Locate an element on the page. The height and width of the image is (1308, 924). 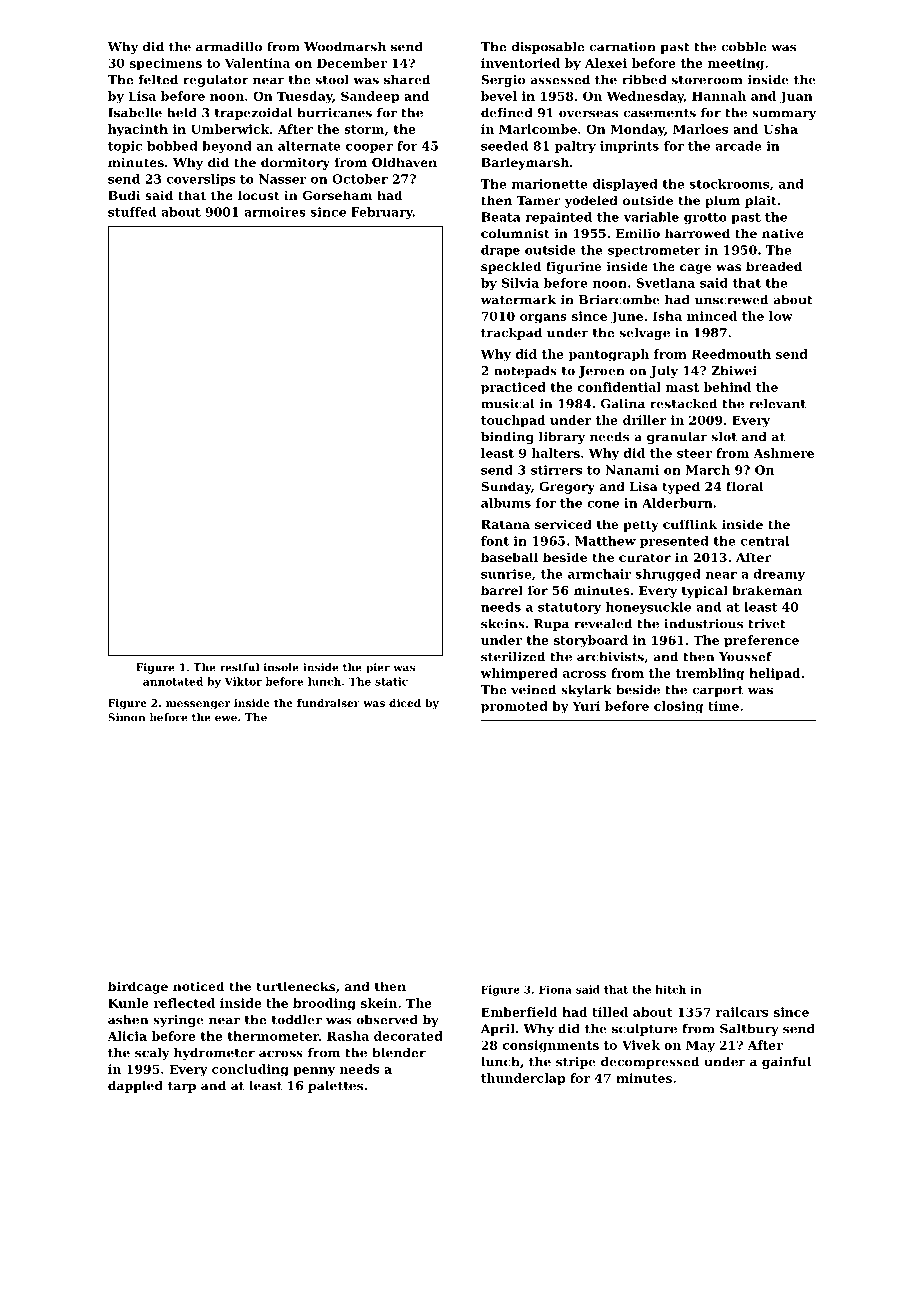
Simon is located at coordinates (126, 717).
